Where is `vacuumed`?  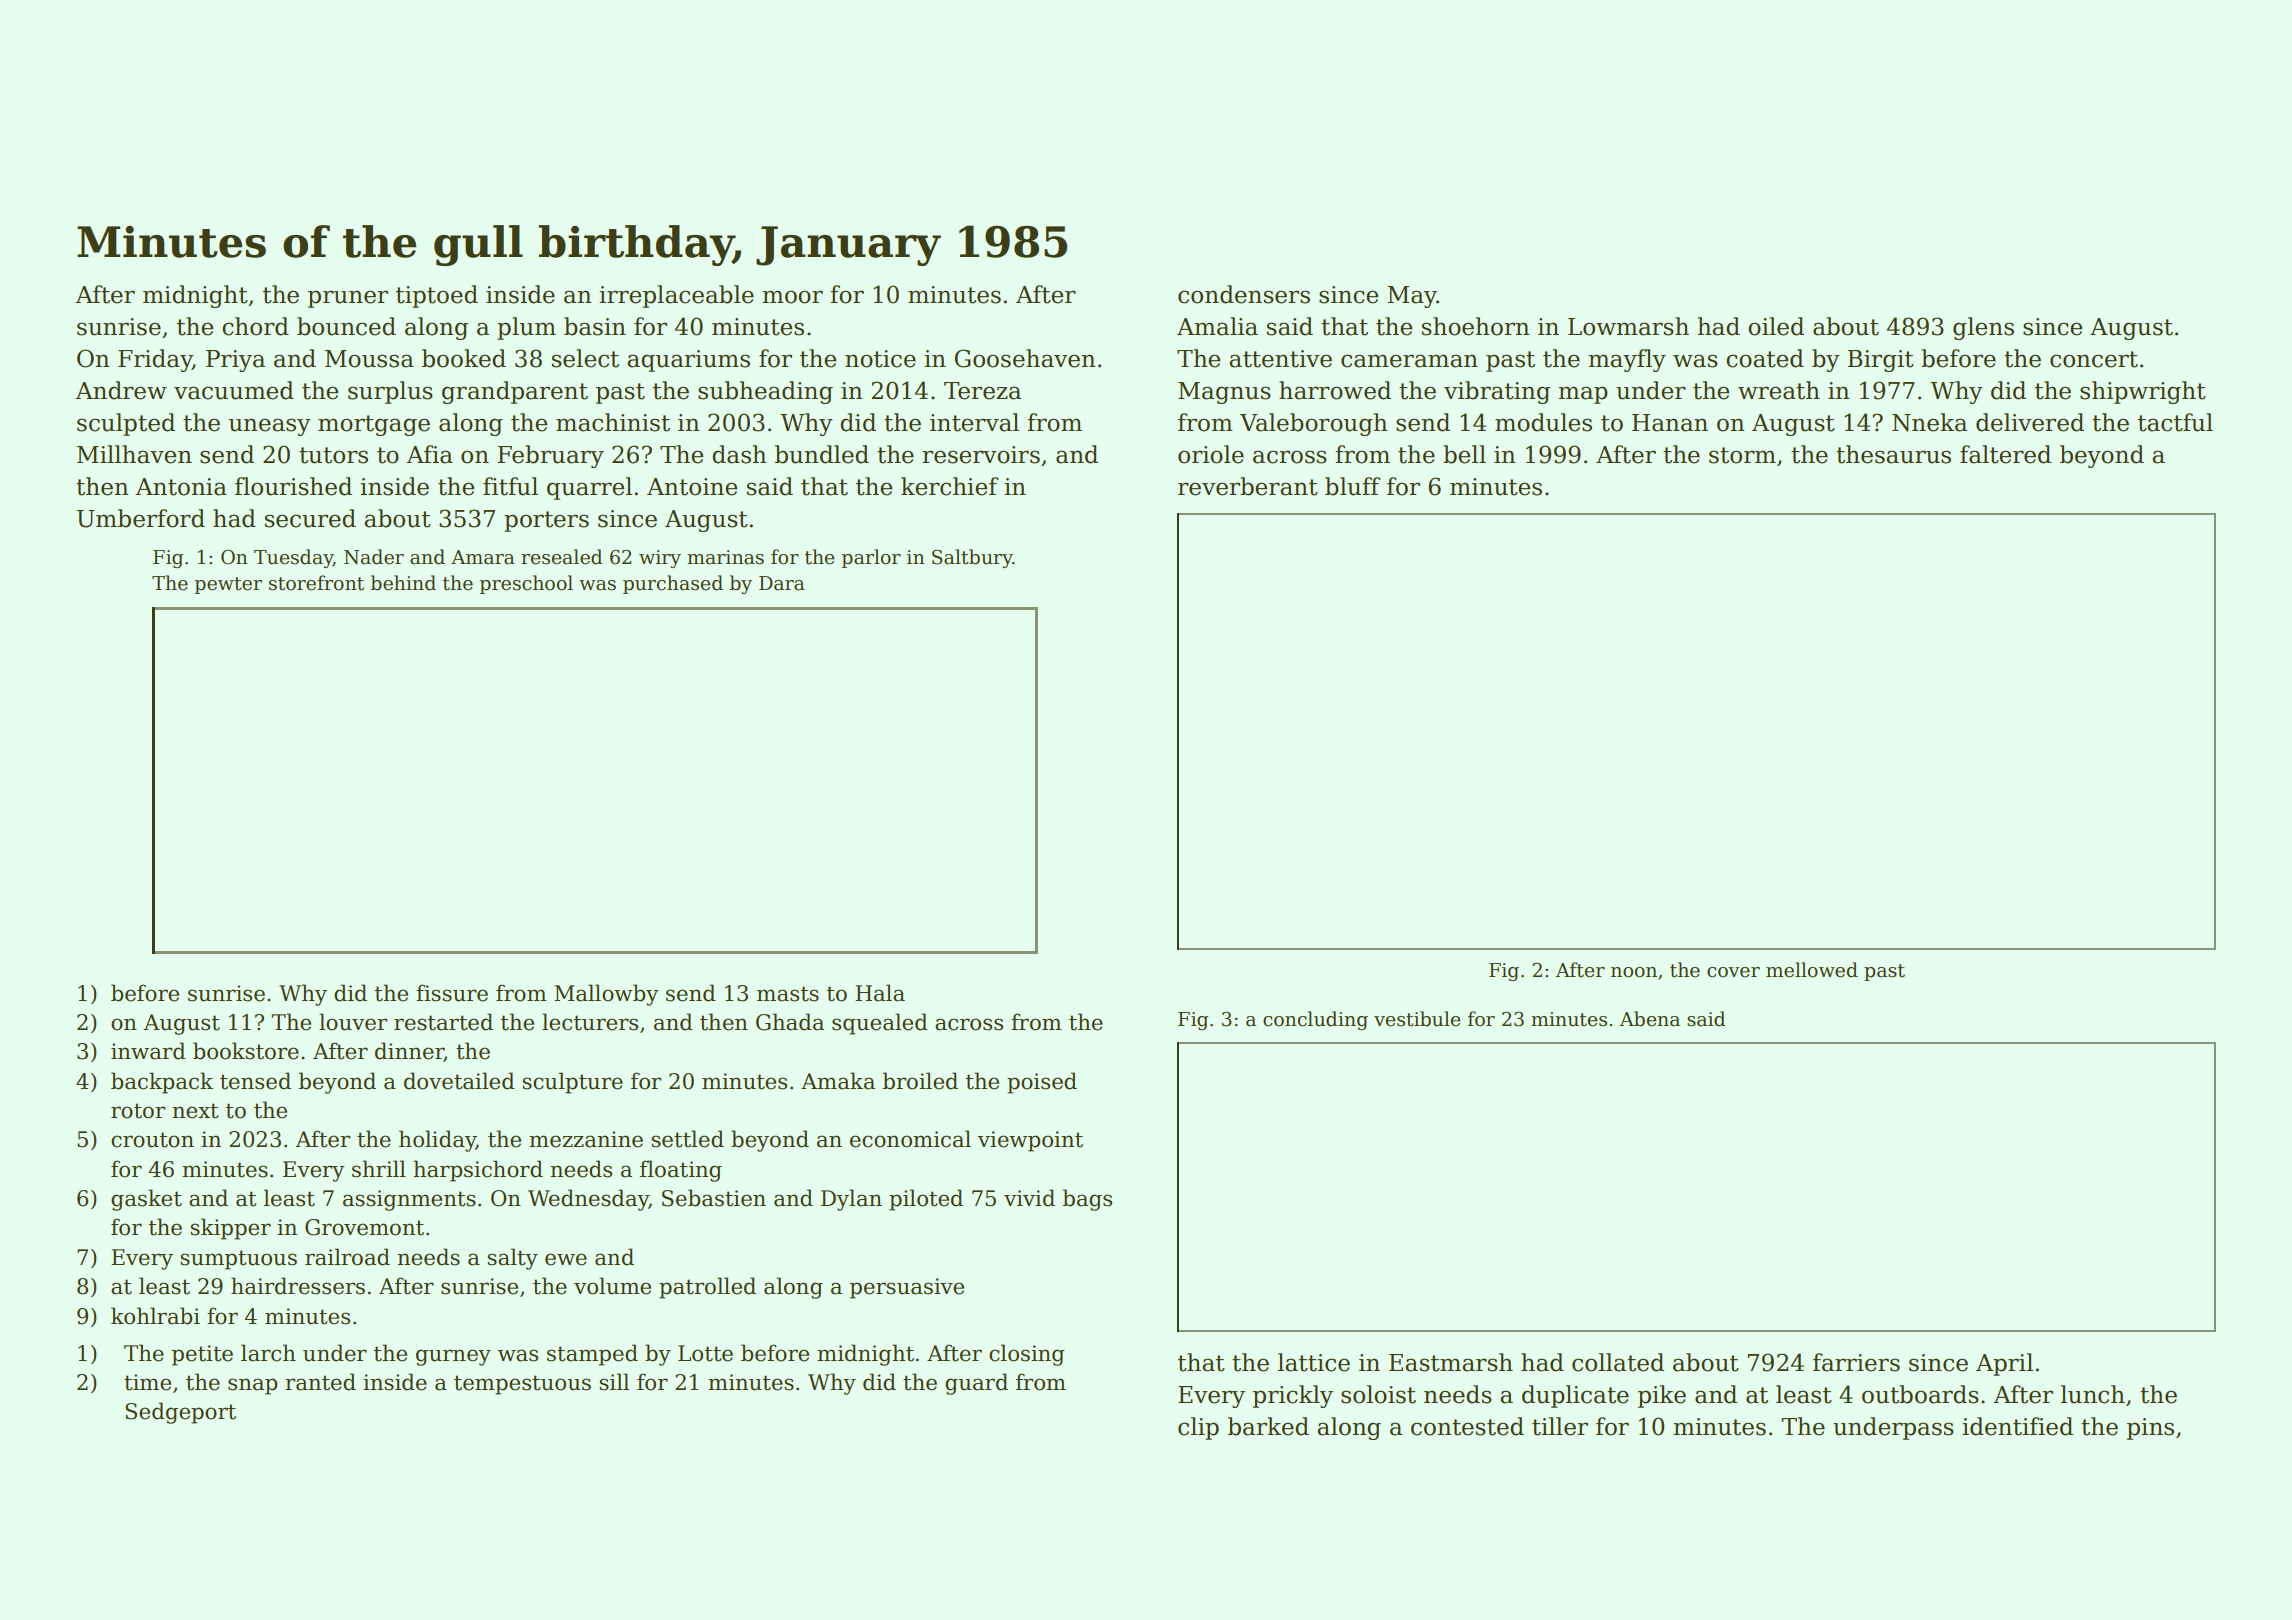 vacuumed is located at coordinates (234, 390).
